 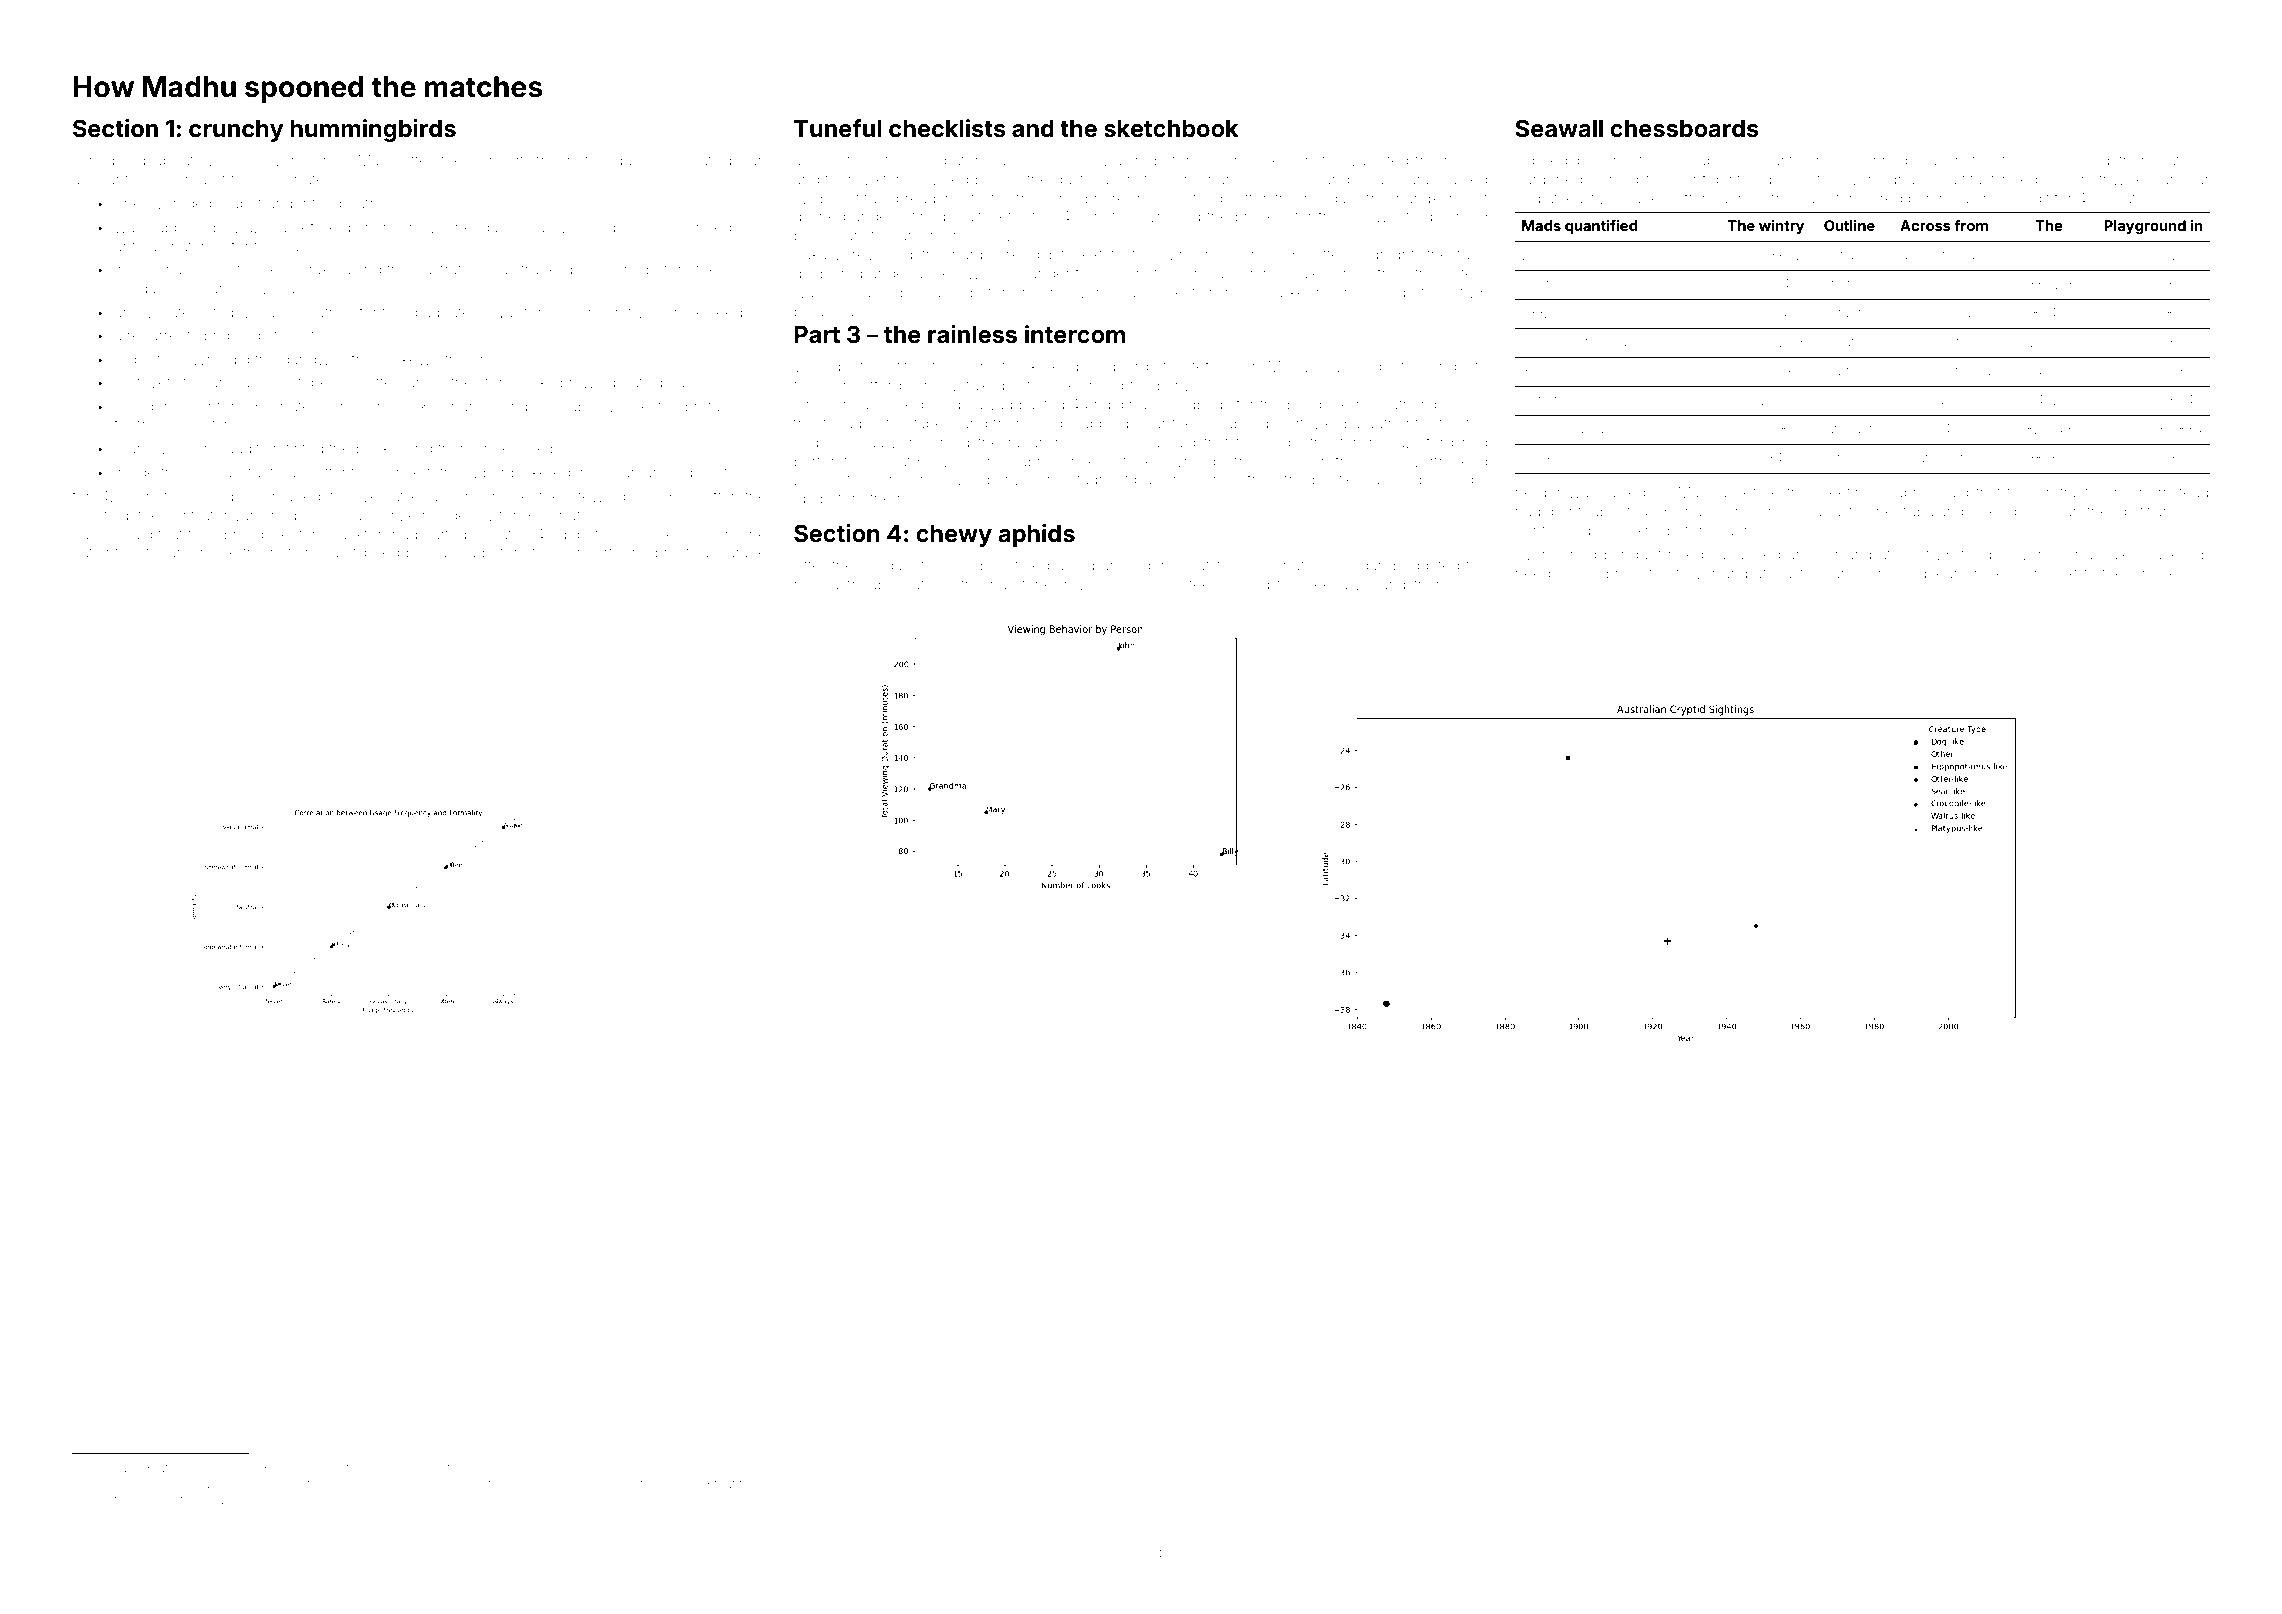 I want to click on towel, so click(x=360, y=1468).
